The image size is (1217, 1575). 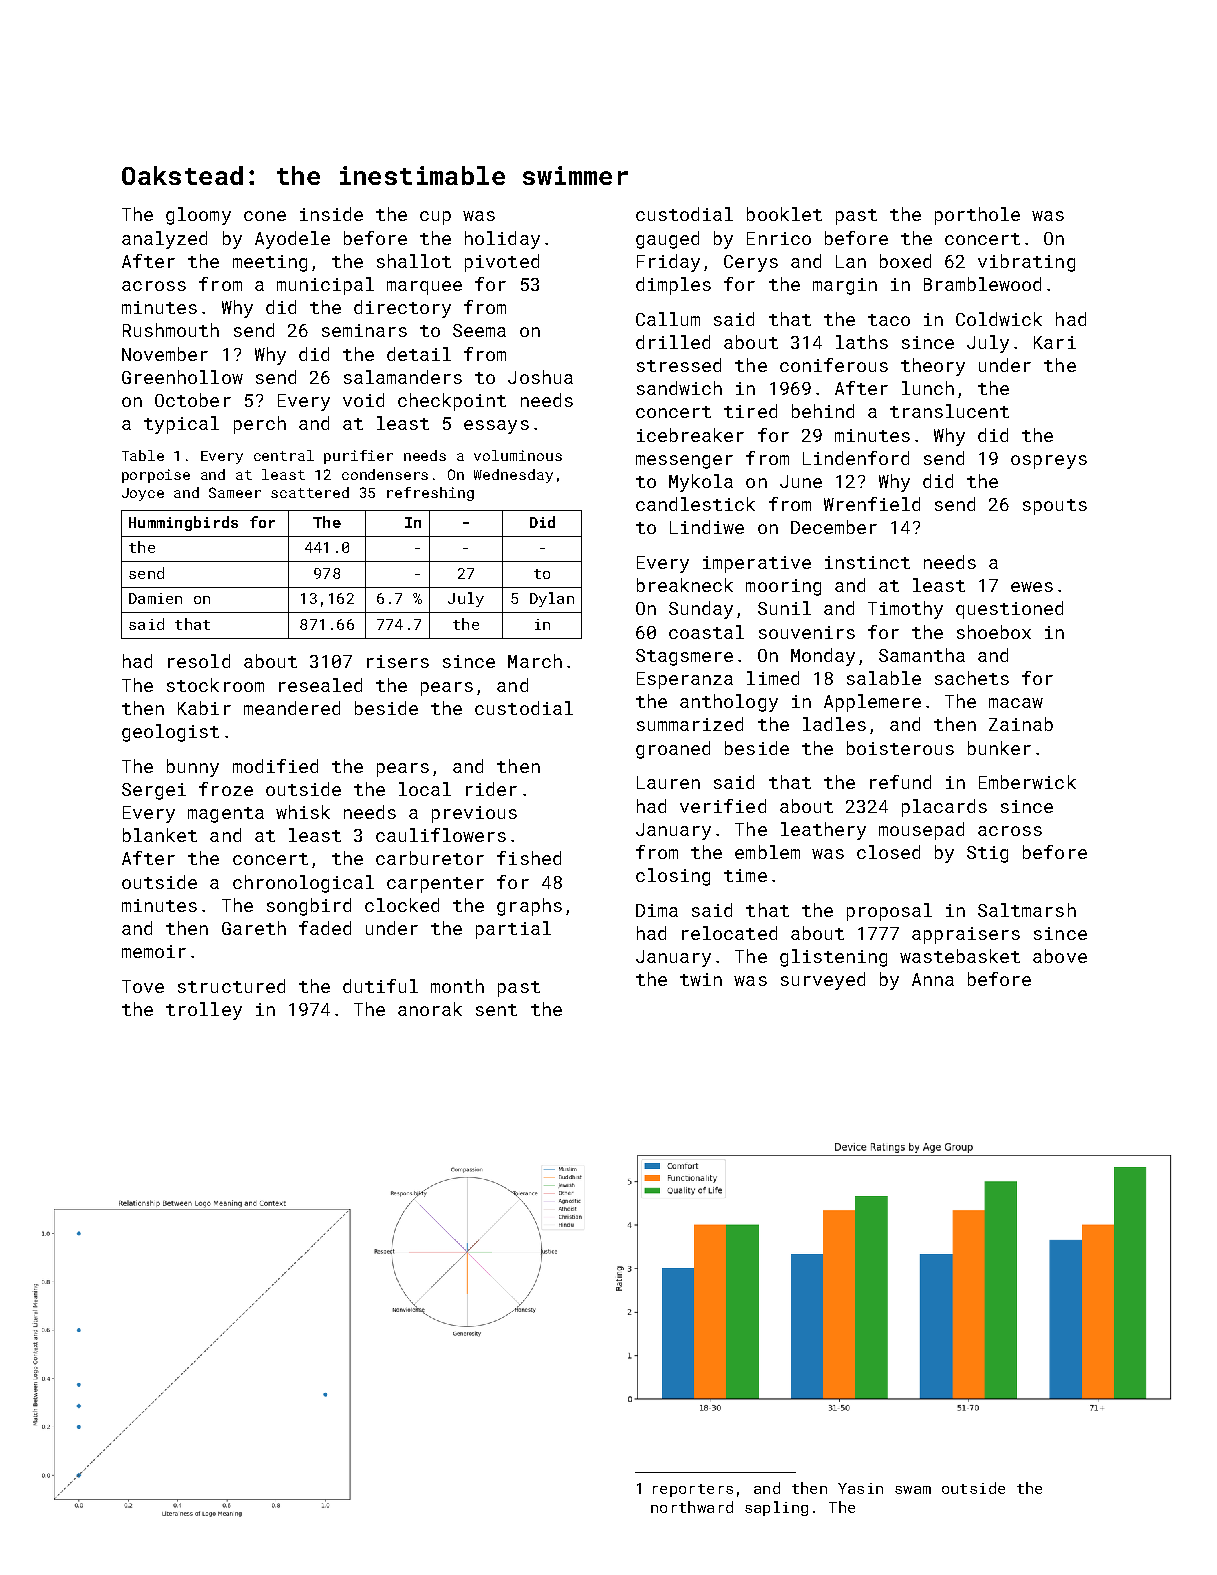 What do you see at coordinates (693, 1490) in the screenshot?
I see `reporters` at bounding box center [693, 1490].
